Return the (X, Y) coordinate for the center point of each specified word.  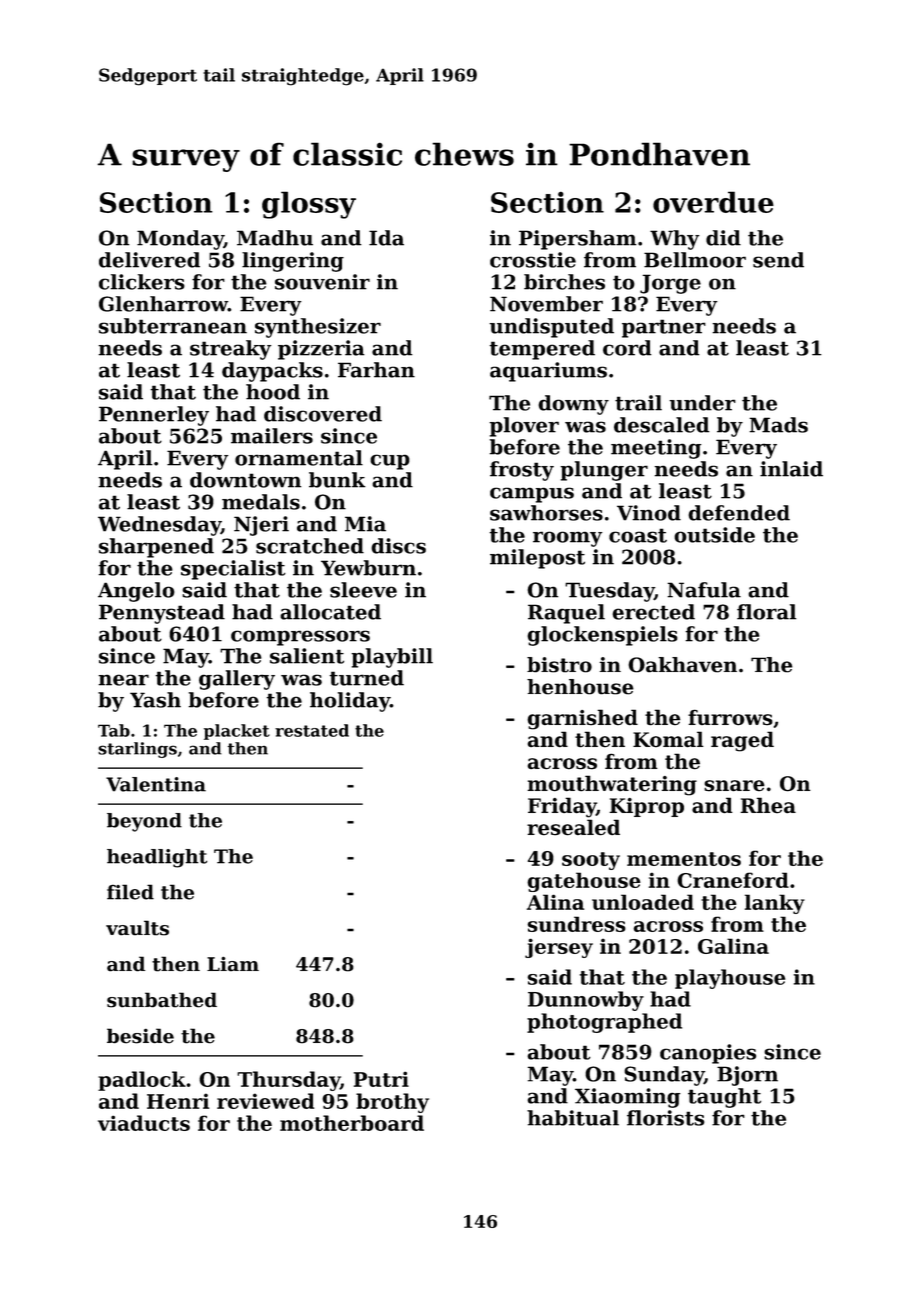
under (702, 403)
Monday (180, 240)
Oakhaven (682, 665)
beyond (144, 822)
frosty (522, 471)
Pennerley (154, 416)
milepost (537, 559)
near (123, 680)
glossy (309, 205)
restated (312, 730)
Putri (381, 1079)
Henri (178, 1101)
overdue (713, 202)
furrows (730, 717)
